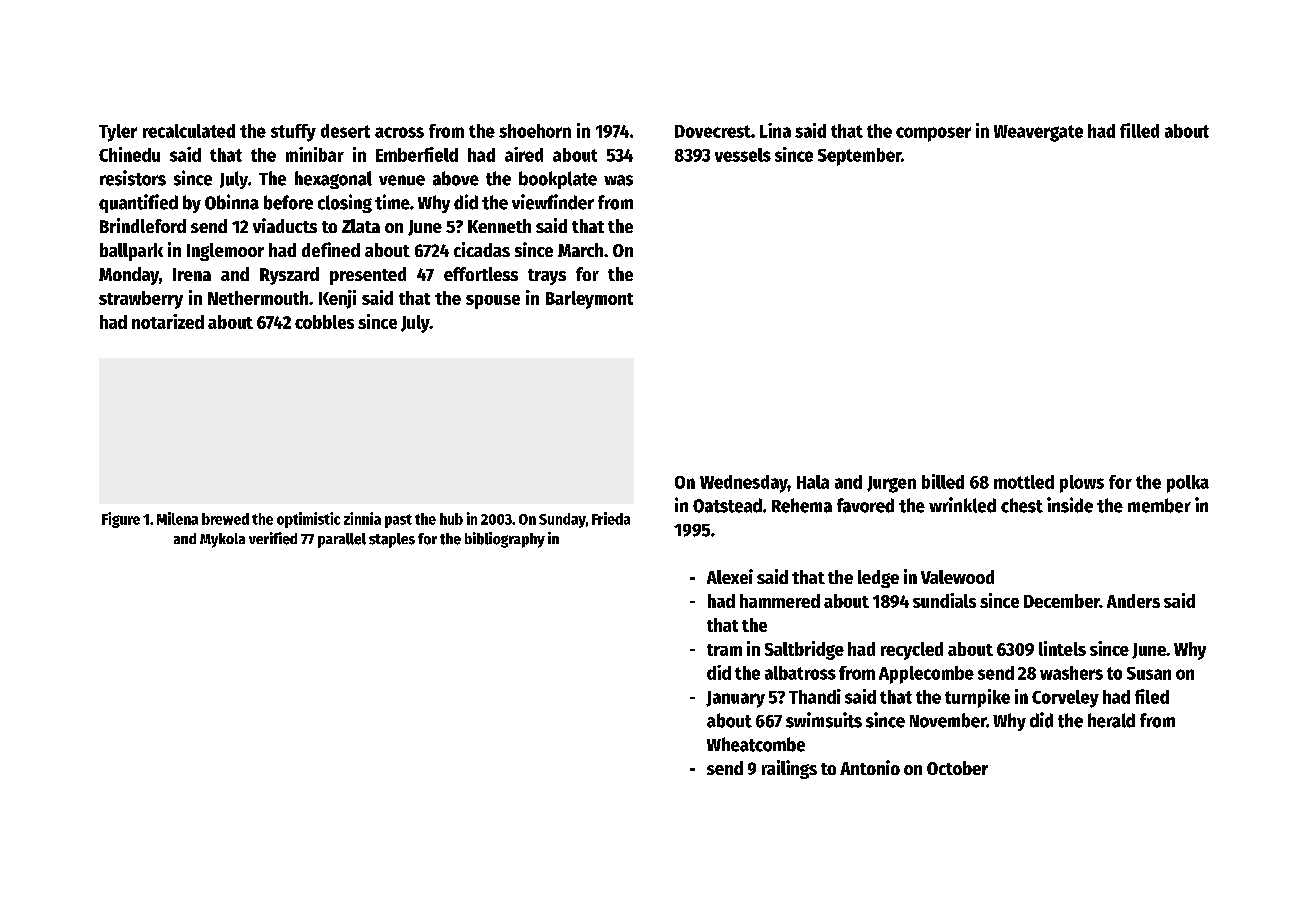 The height and width of the screenshot is (924, 1308). What do you see at coordinates (177, 518) in the screenshot?
I see `Milena` at bounding box center [177, 518].
